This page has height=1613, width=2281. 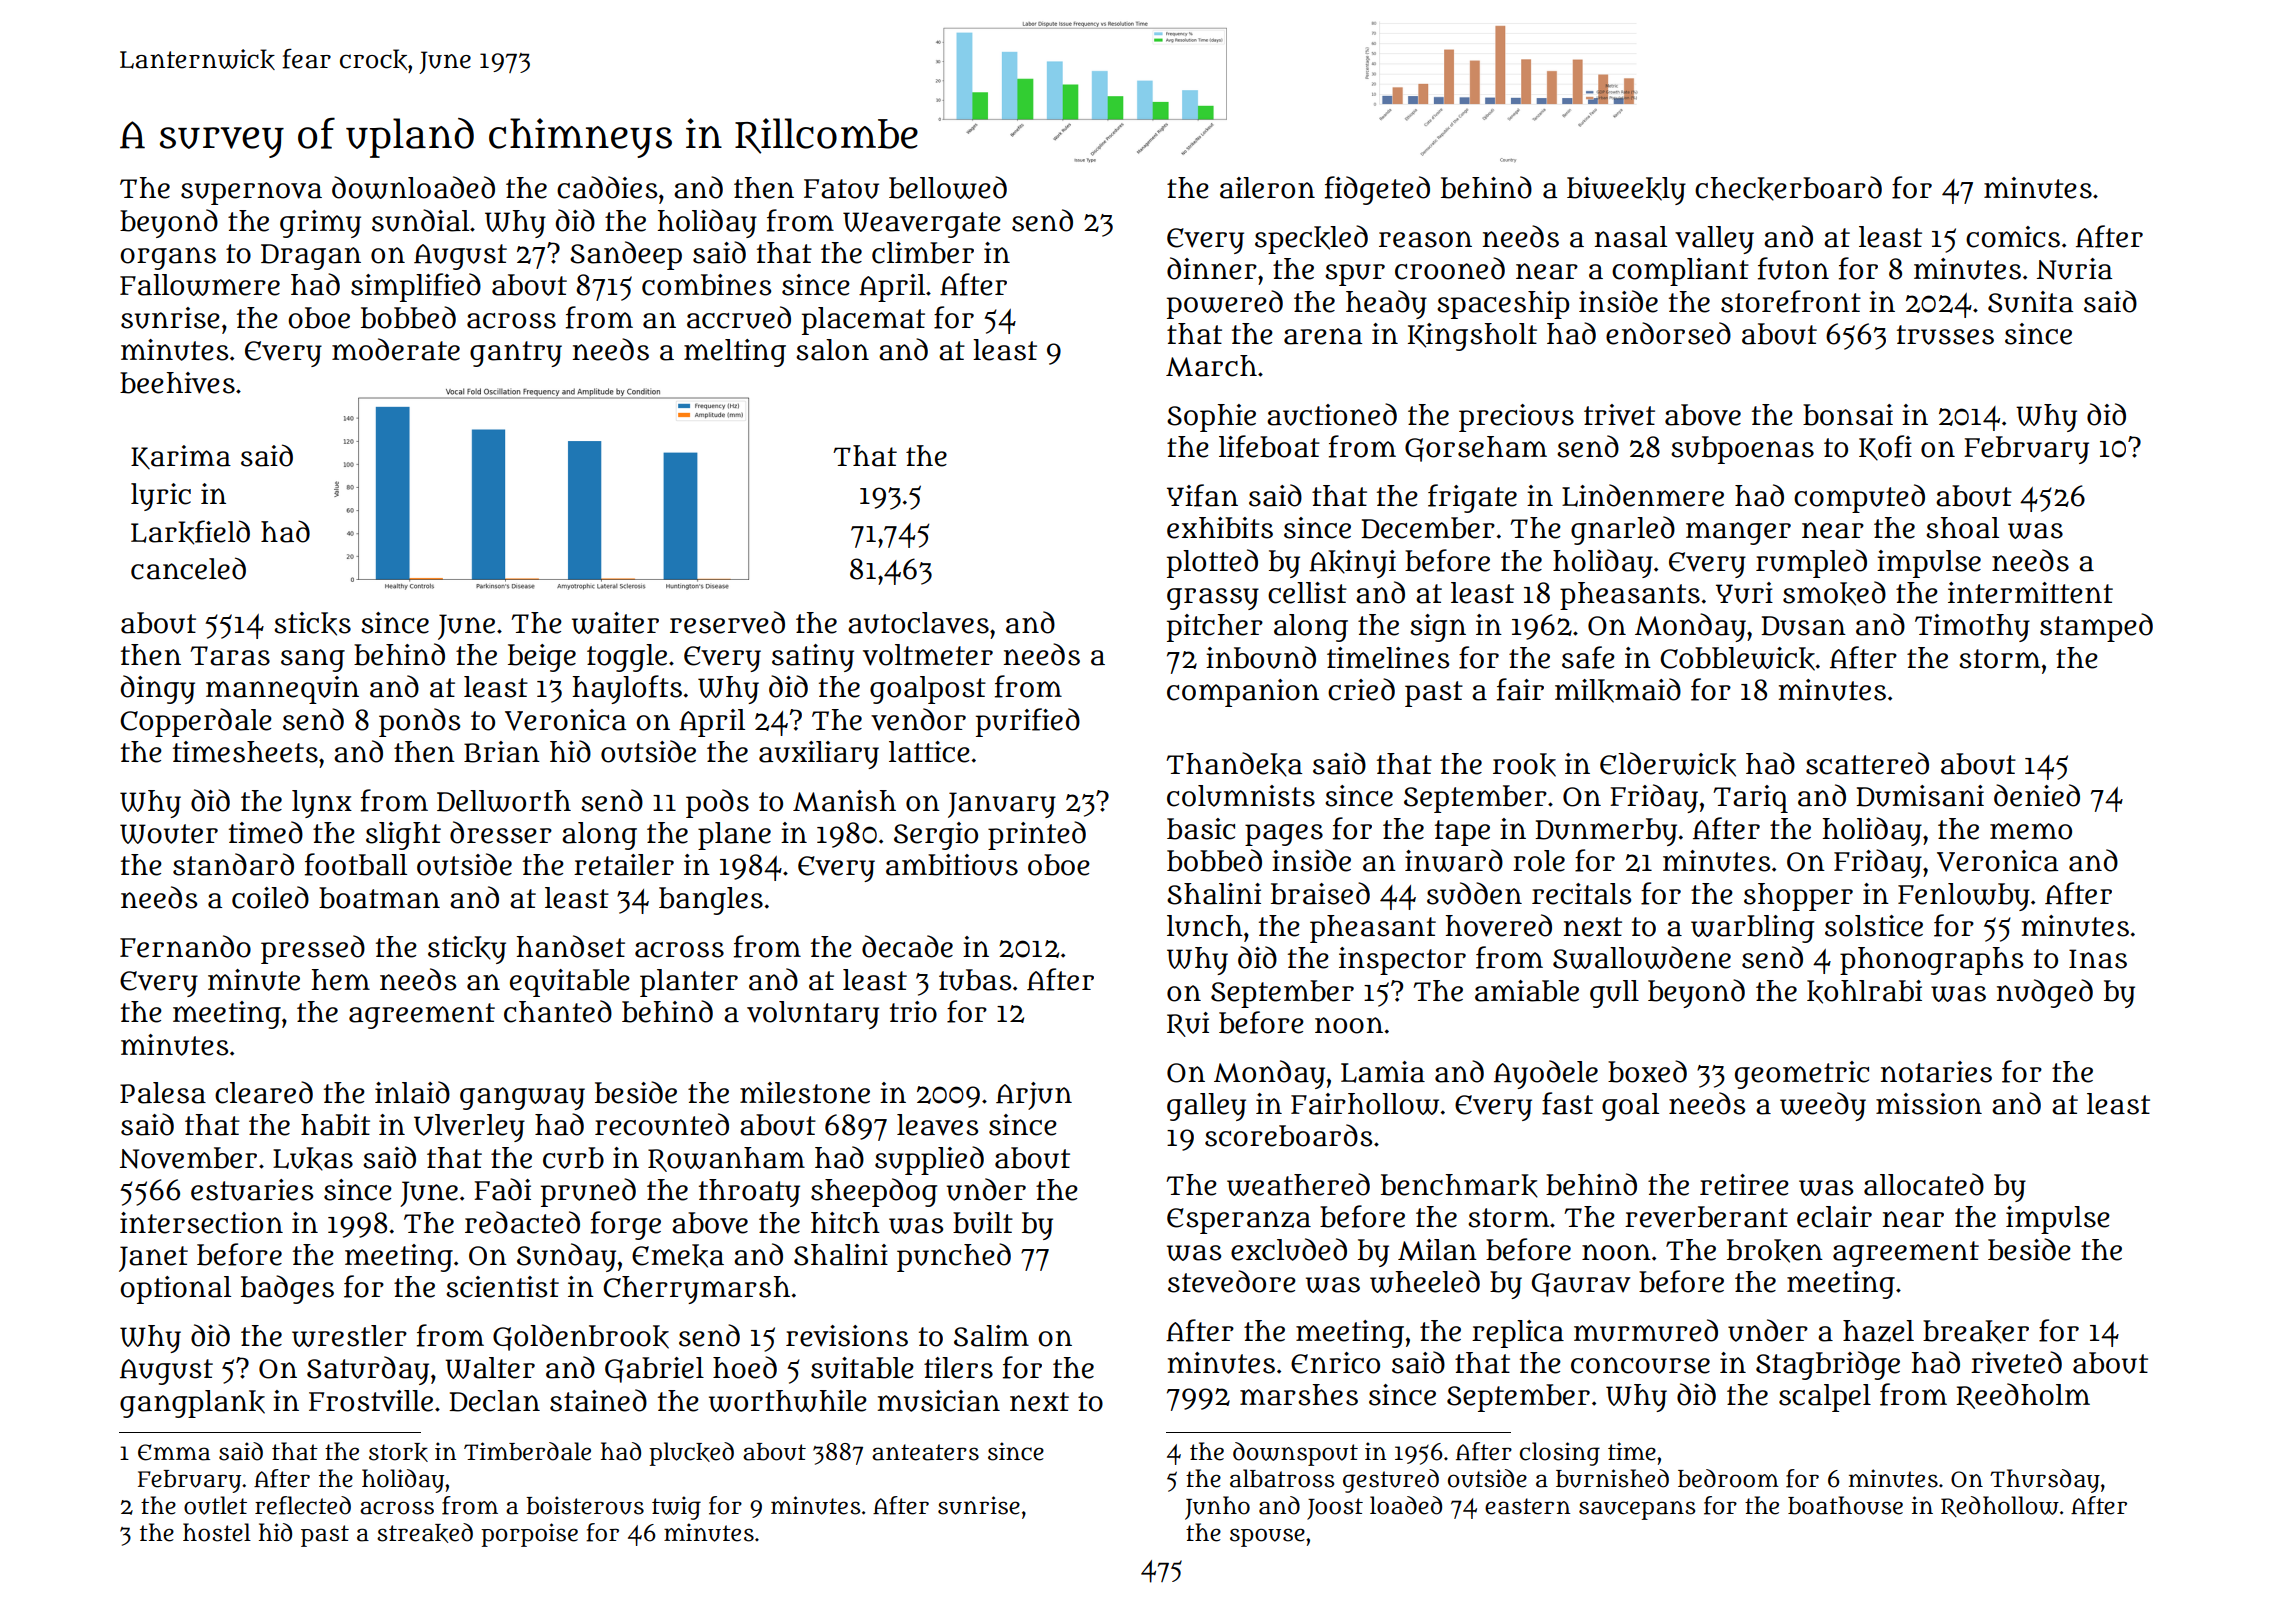 What do you see at coordinates (1377, 190) in the page?
I see `fidgeted` at bounding box center [1377, 190].
